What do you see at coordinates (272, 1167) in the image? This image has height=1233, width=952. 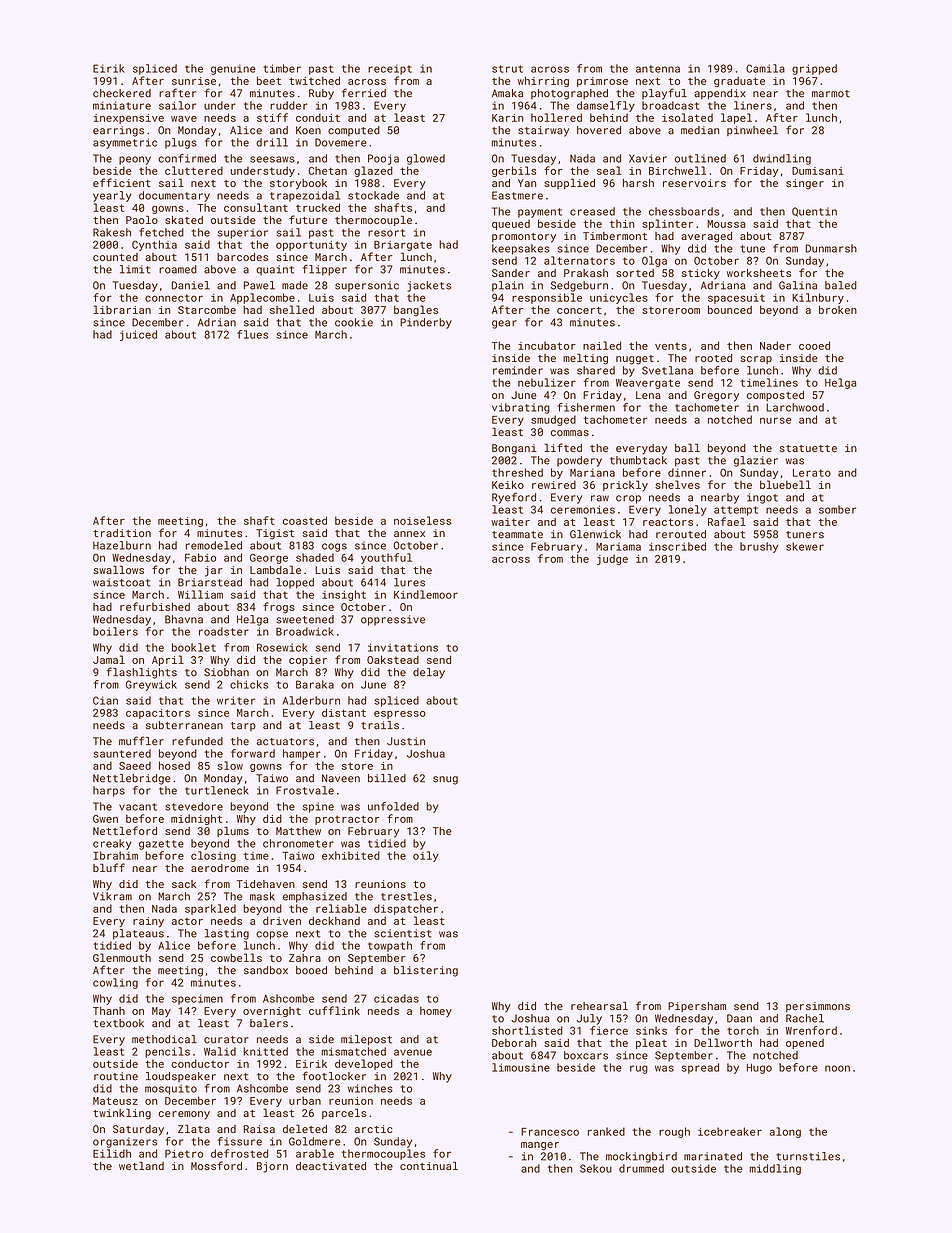 I see `Bjorn` at bounding box center [272, 1167].
